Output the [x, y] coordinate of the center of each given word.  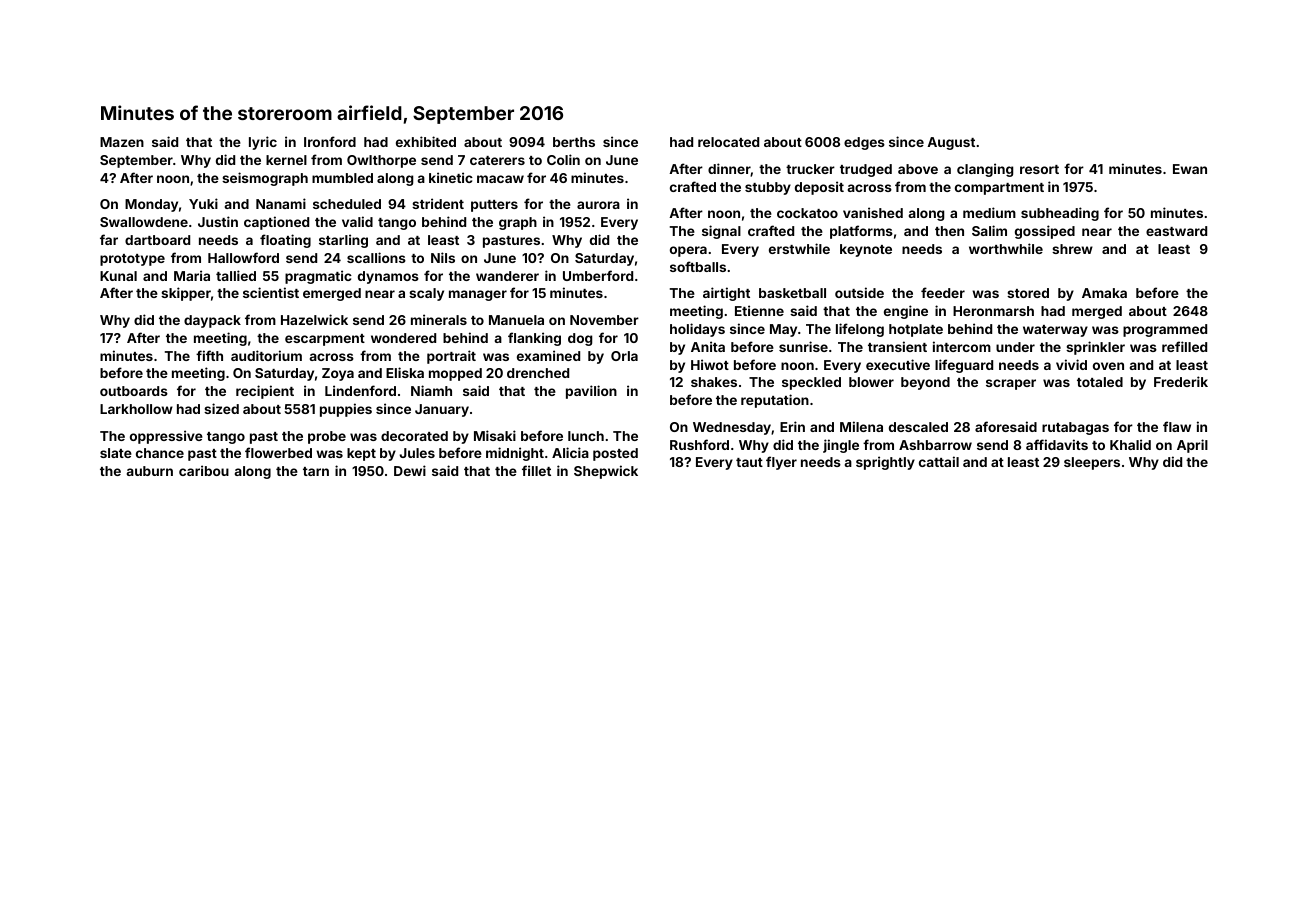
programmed [1165, 330]
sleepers [1092, 463]
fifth [209, 355]
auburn [150, 471]
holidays [697, 330]
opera [688, 251]
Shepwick [606, 472]
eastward [1176, 231]
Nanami [281, 203]
